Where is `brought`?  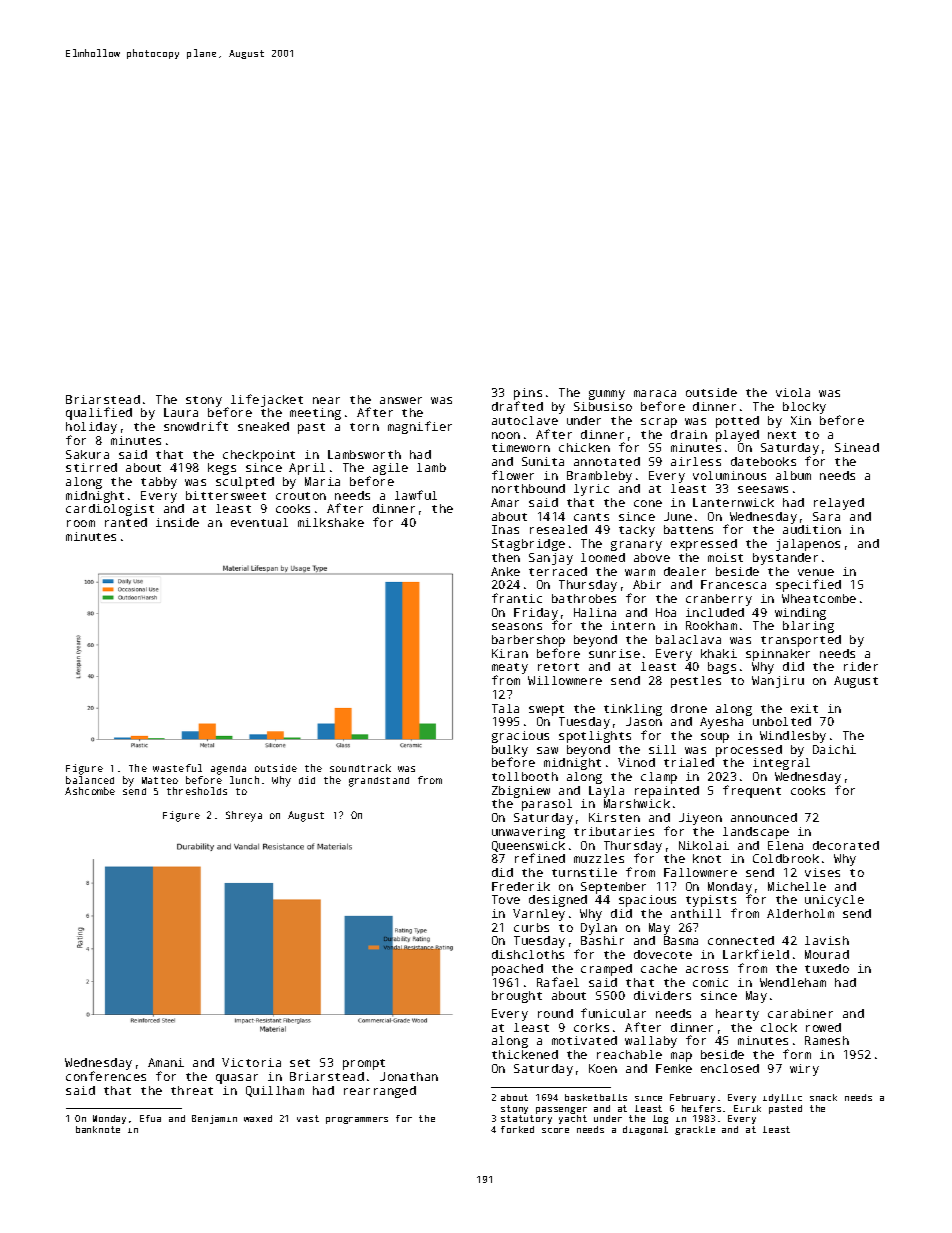
brought is located at coordinates (517, 997).
